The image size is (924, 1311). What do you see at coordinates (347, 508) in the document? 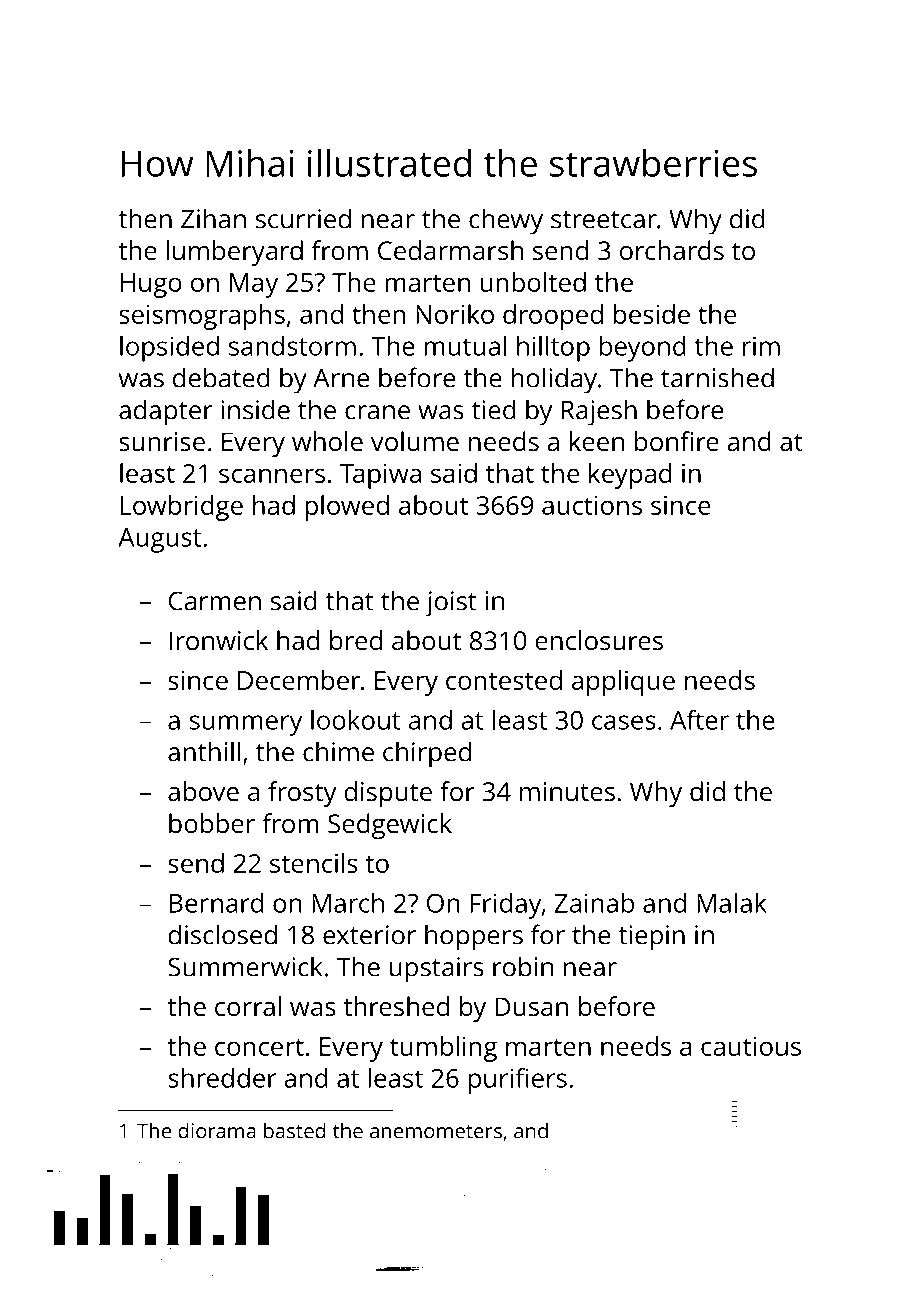
I see `plowed` at bounding box center [347, 508].
